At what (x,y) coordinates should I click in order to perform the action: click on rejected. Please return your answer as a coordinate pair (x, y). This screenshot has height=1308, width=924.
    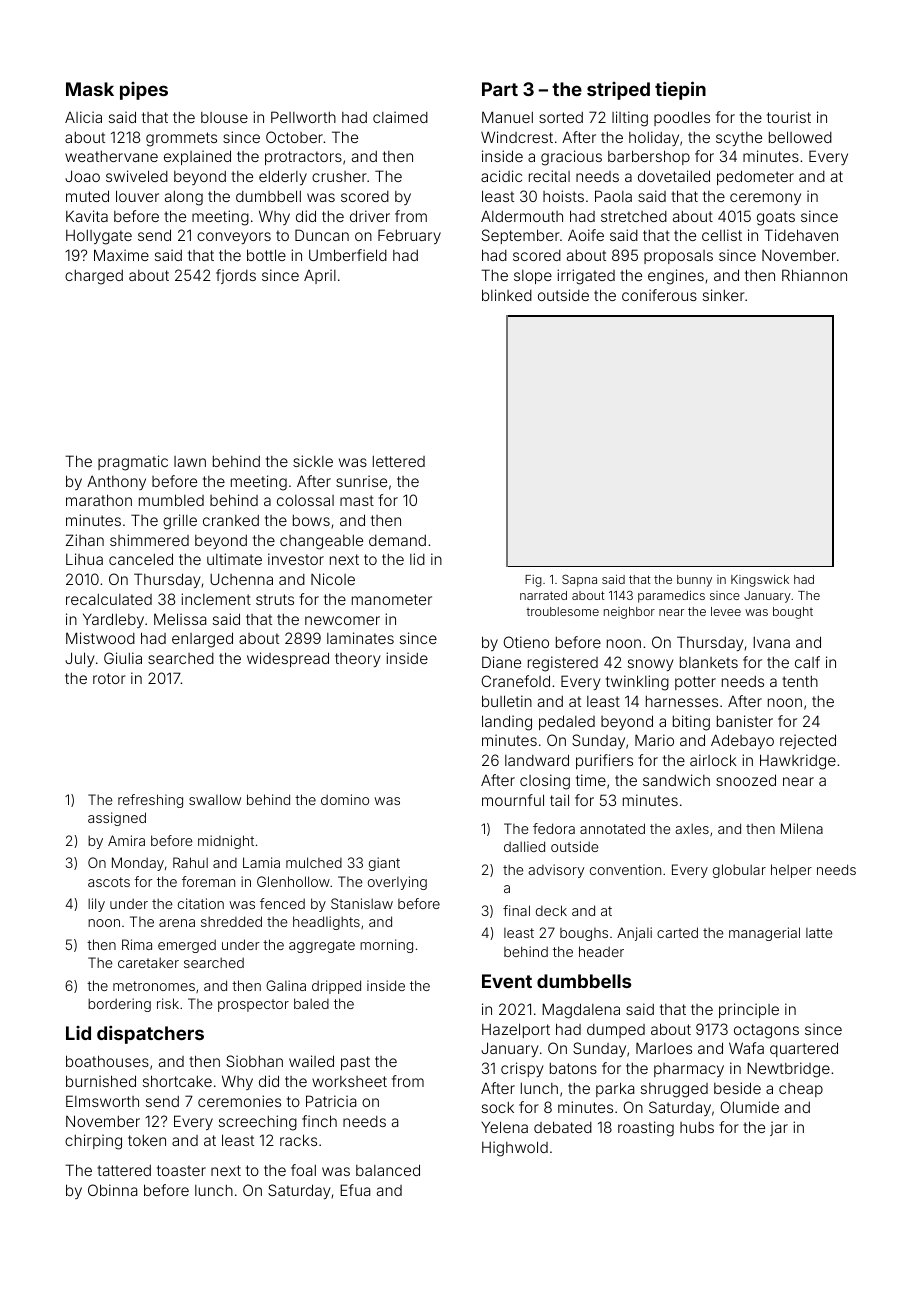
    Looking at the image, I should click on (808, 741).
